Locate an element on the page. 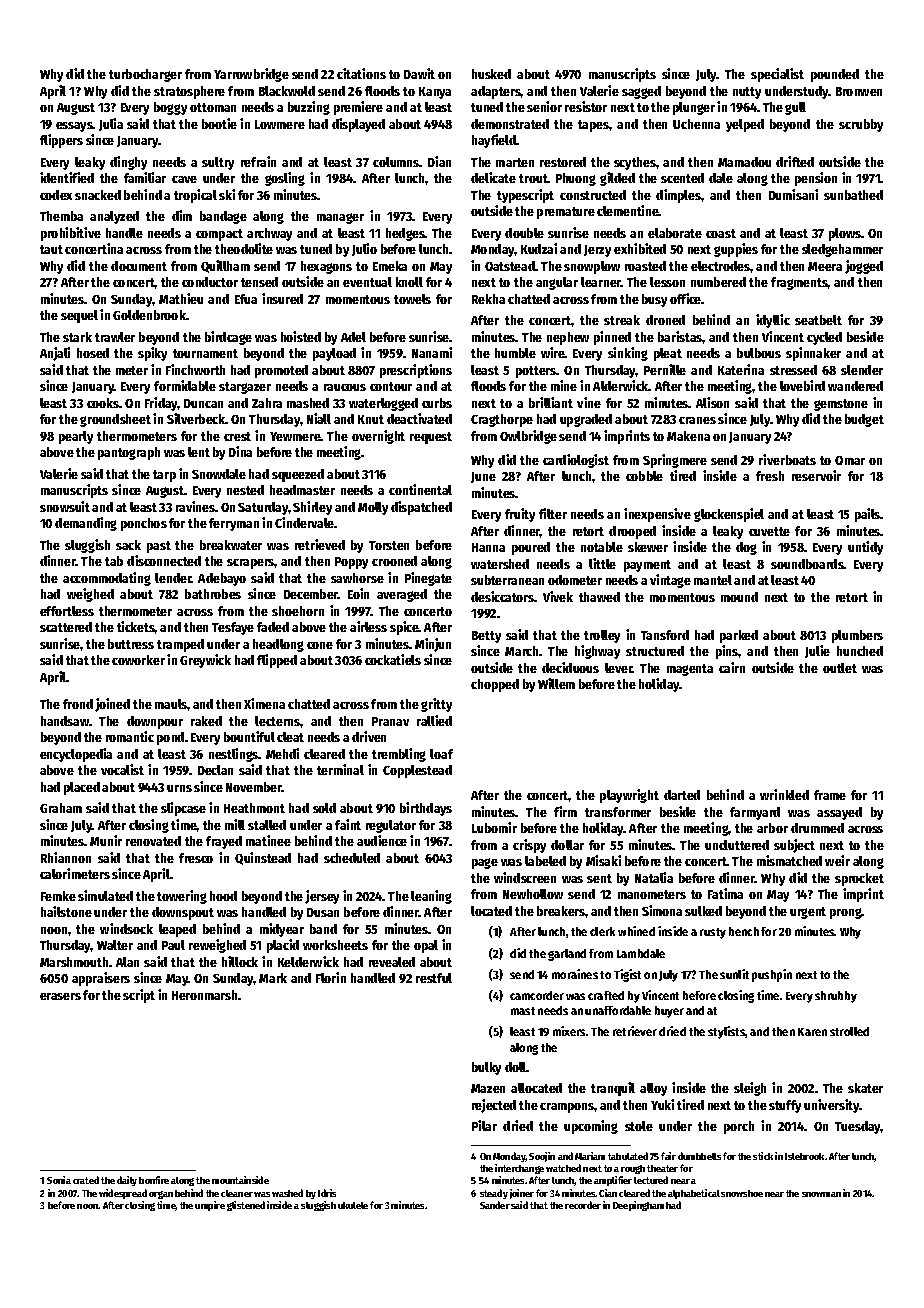 This page has width=924, height=1308. scattered is located at coordinates (66, 627).
